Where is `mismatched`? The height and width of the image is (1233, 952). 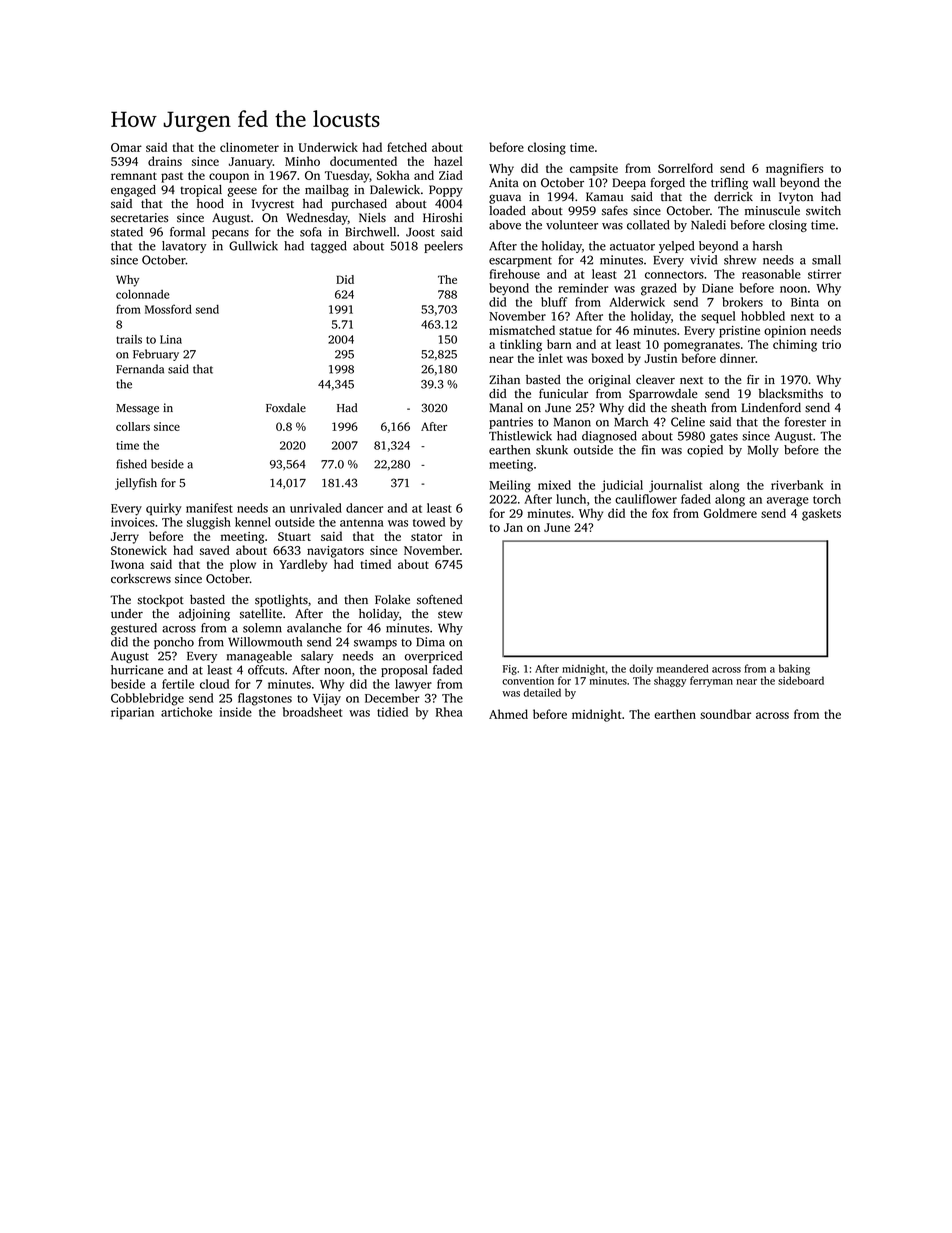
mismatched is located at coordinates (522, 330).
